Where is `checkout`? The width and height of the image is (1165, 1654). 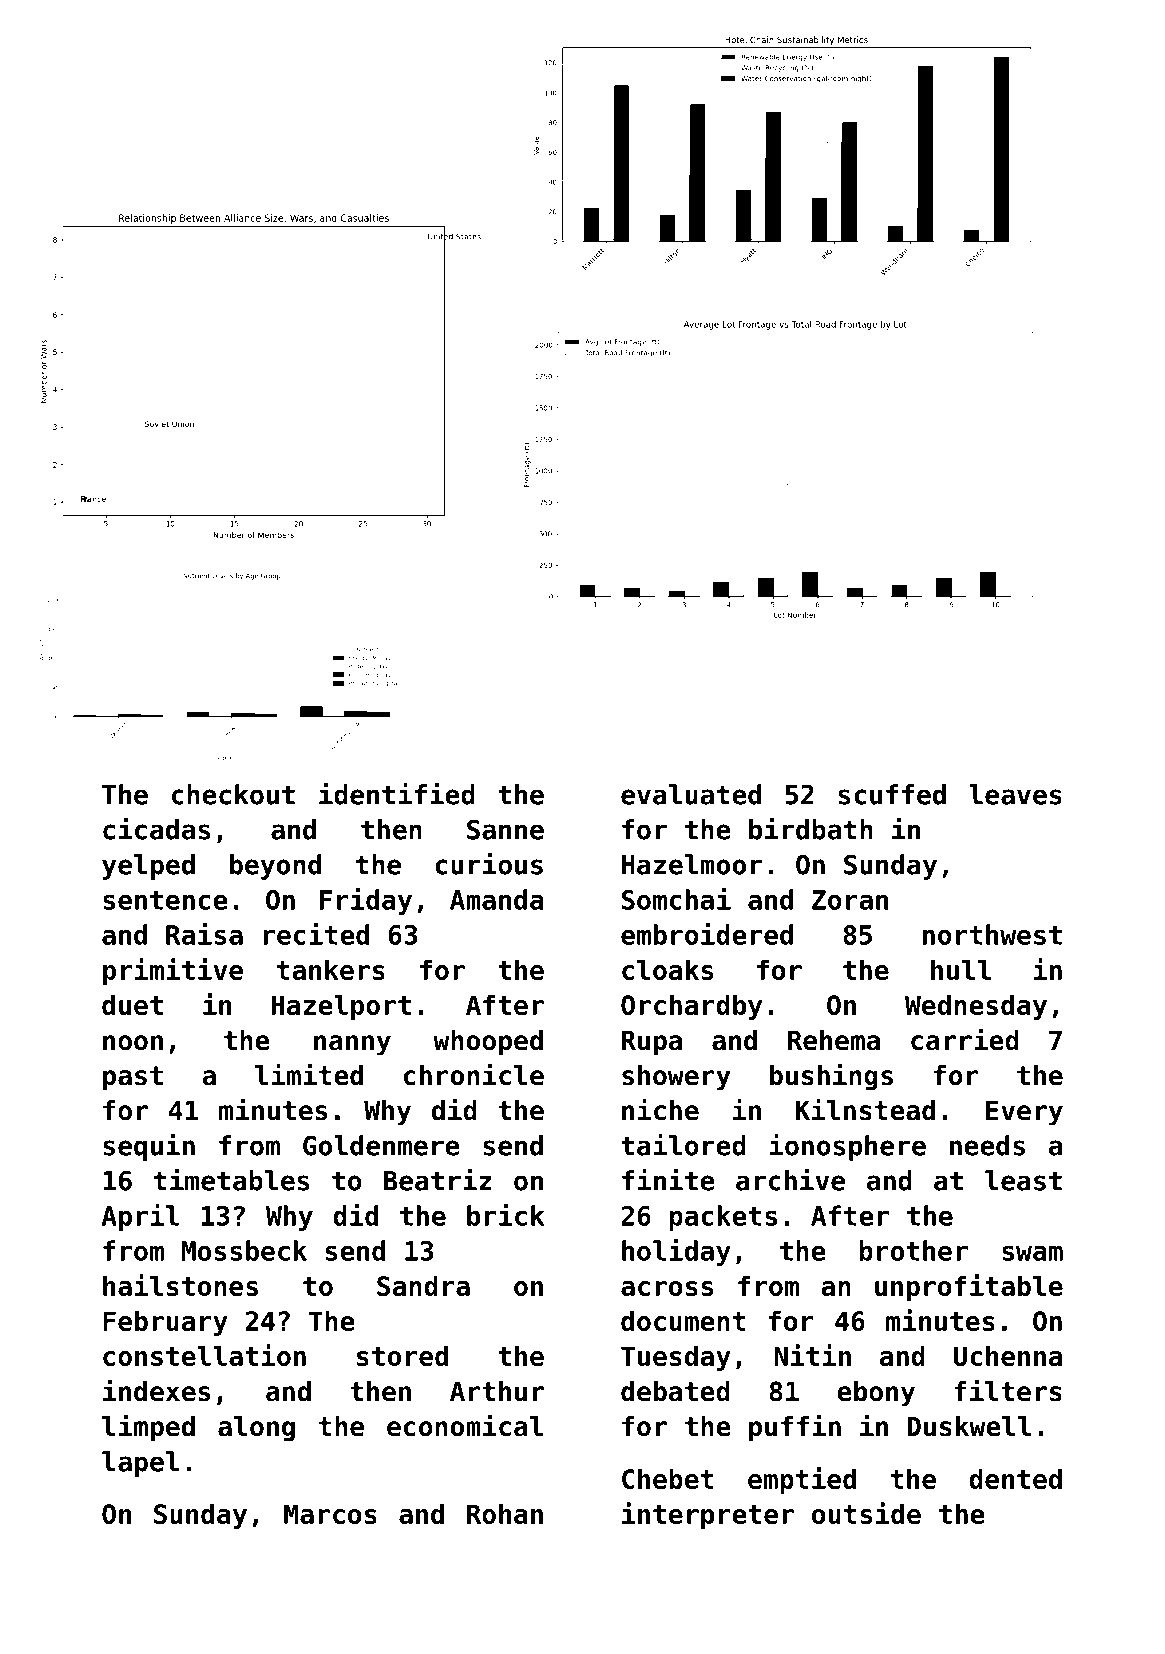
checkout is located at coordinates (233, 794).
